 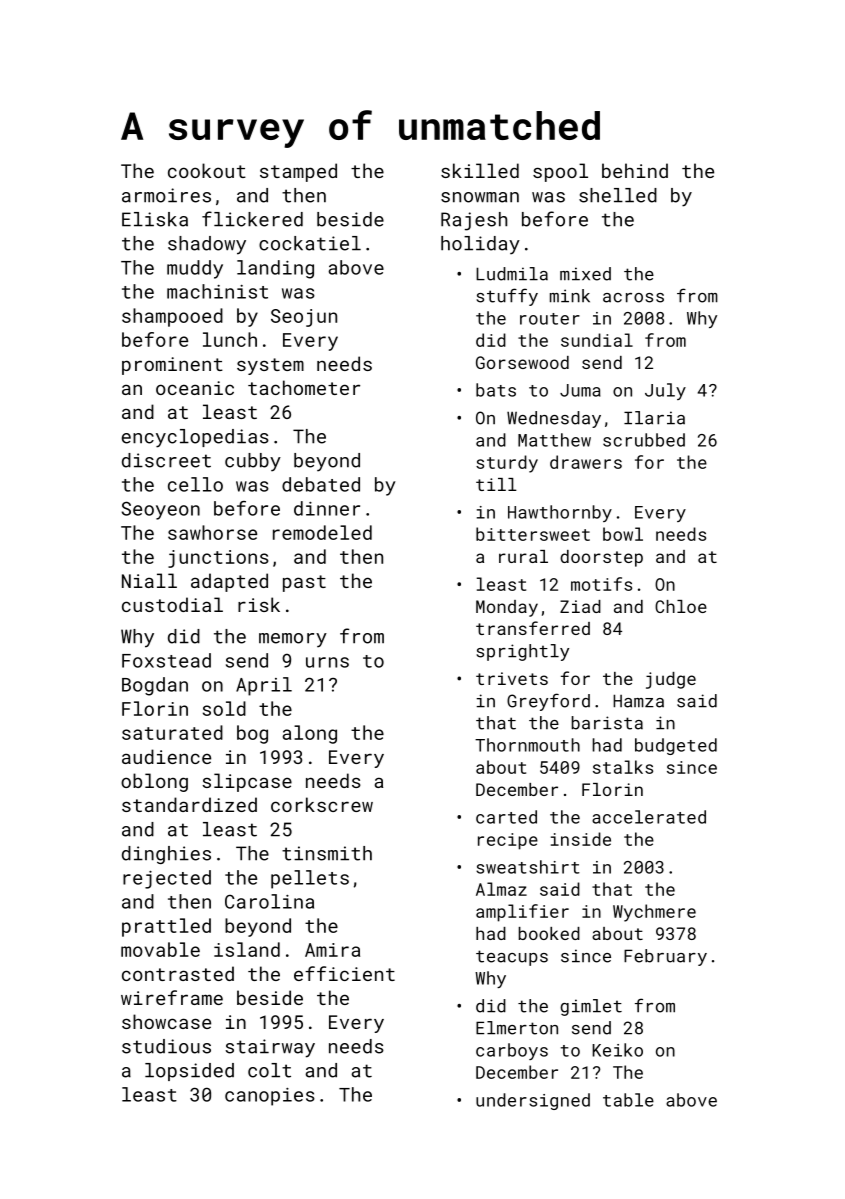 I want to click on prominent, so click(x=172, y=366).
